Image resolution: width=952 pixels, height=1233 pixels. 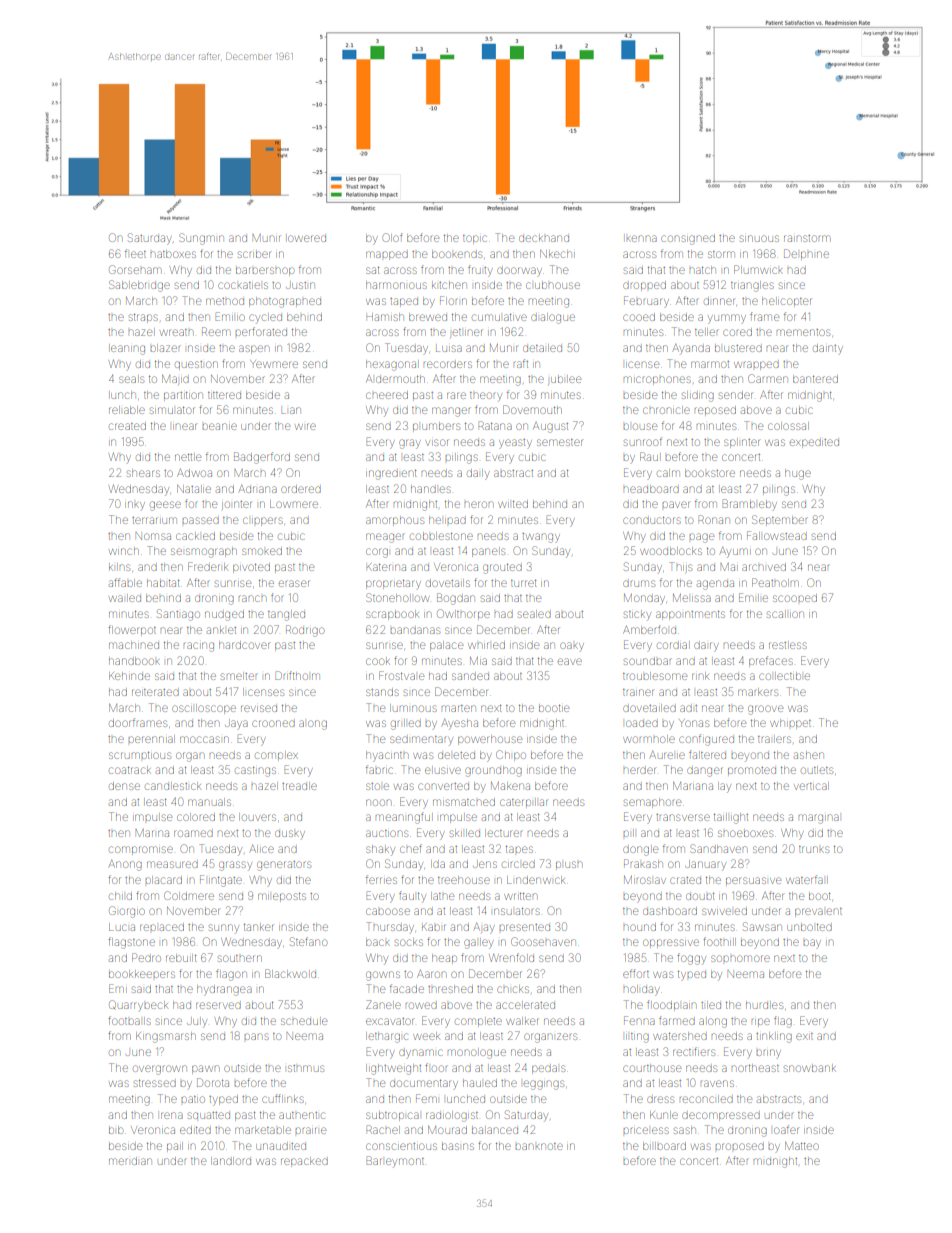 What do you see at coordinates (525, 927) in the page?
I see `presented` at bounding box center [525, 927].
